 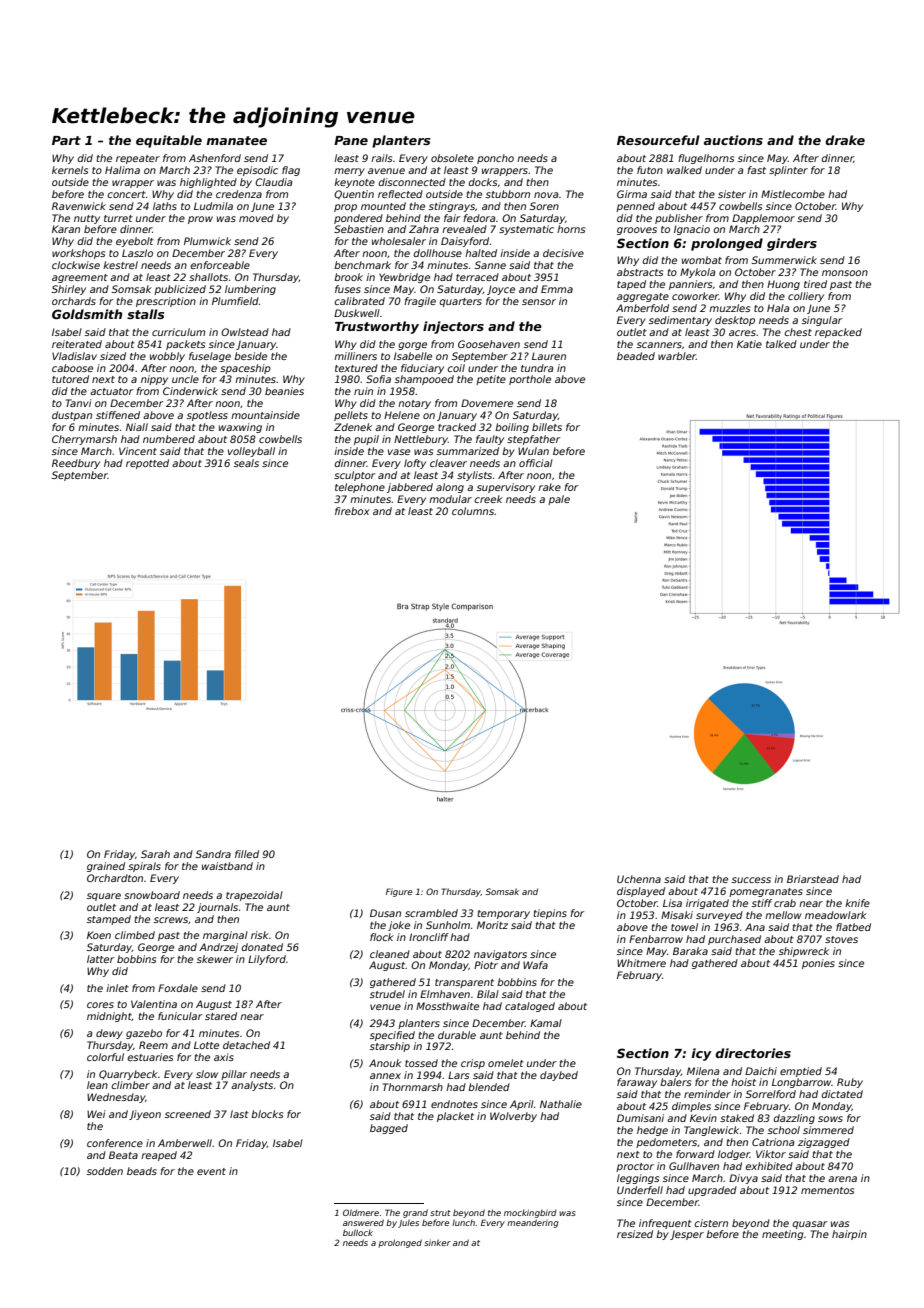 I want to click on firebox, so click(x=352, y=511).
